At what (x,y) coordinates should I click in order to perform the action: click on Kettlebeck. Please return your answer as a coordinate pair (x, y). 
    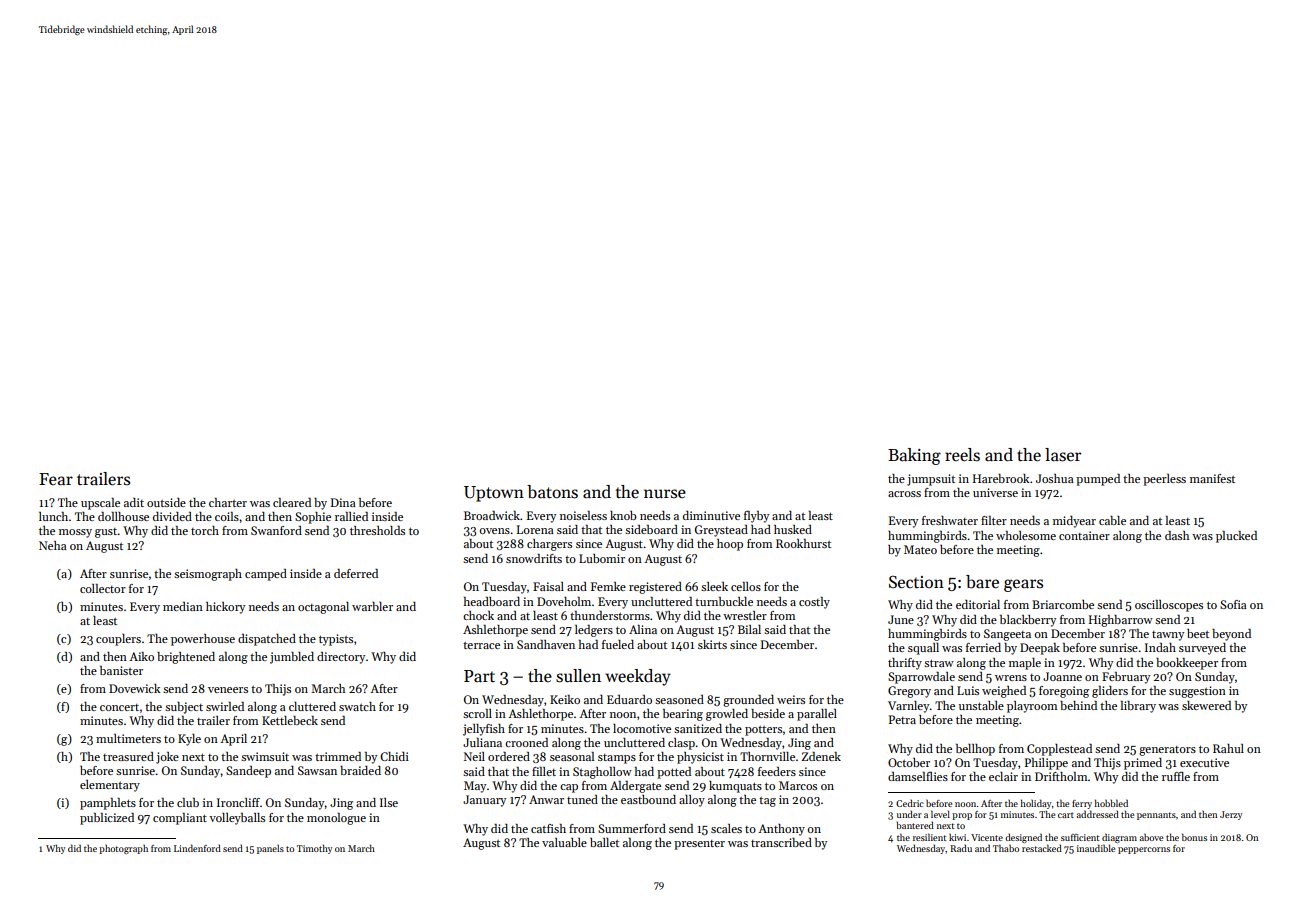
    Looking at the image, I should click on (290, 720).
